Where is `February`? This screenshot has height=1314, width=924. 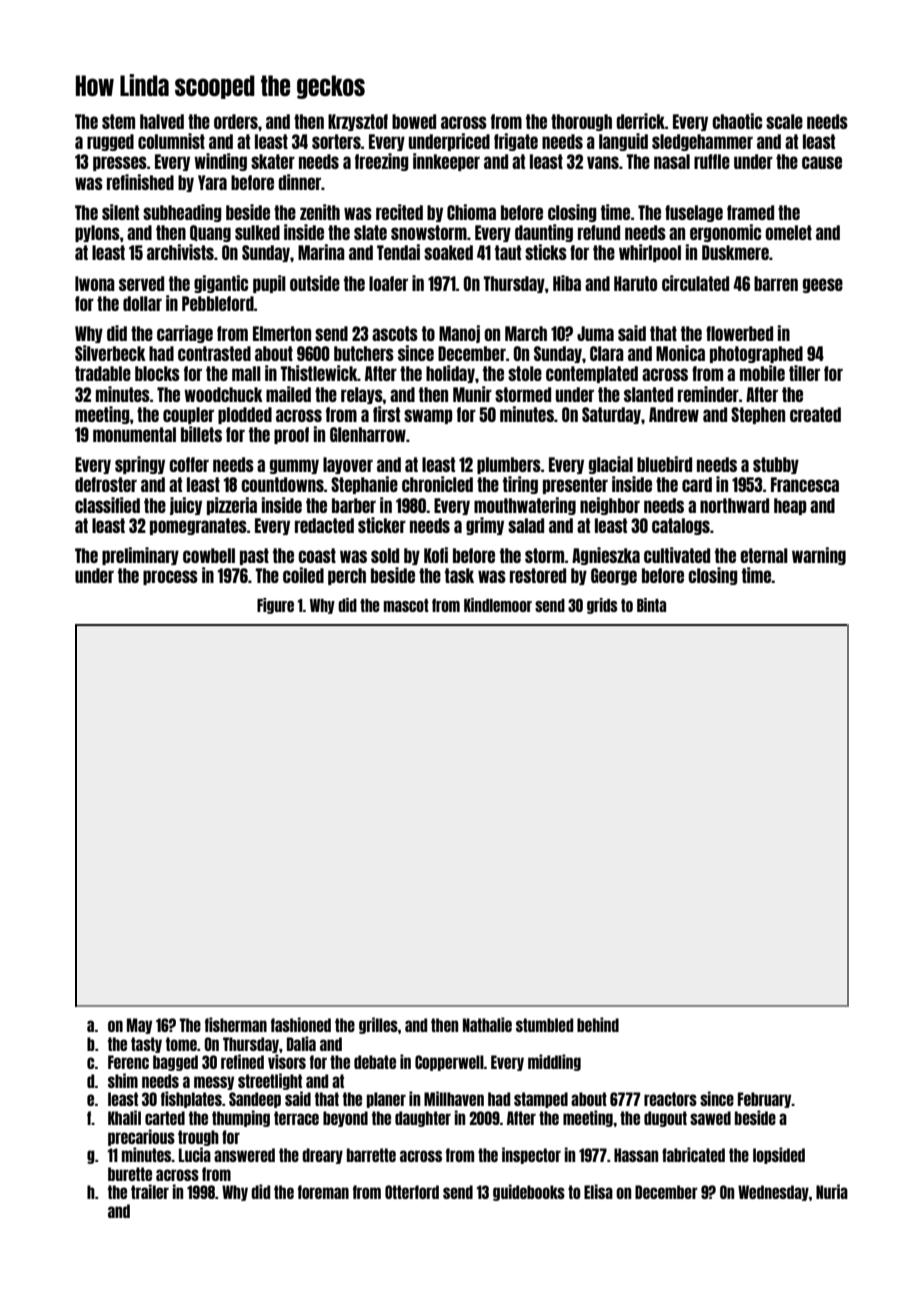 February is located at coordinates (765, 1100).
